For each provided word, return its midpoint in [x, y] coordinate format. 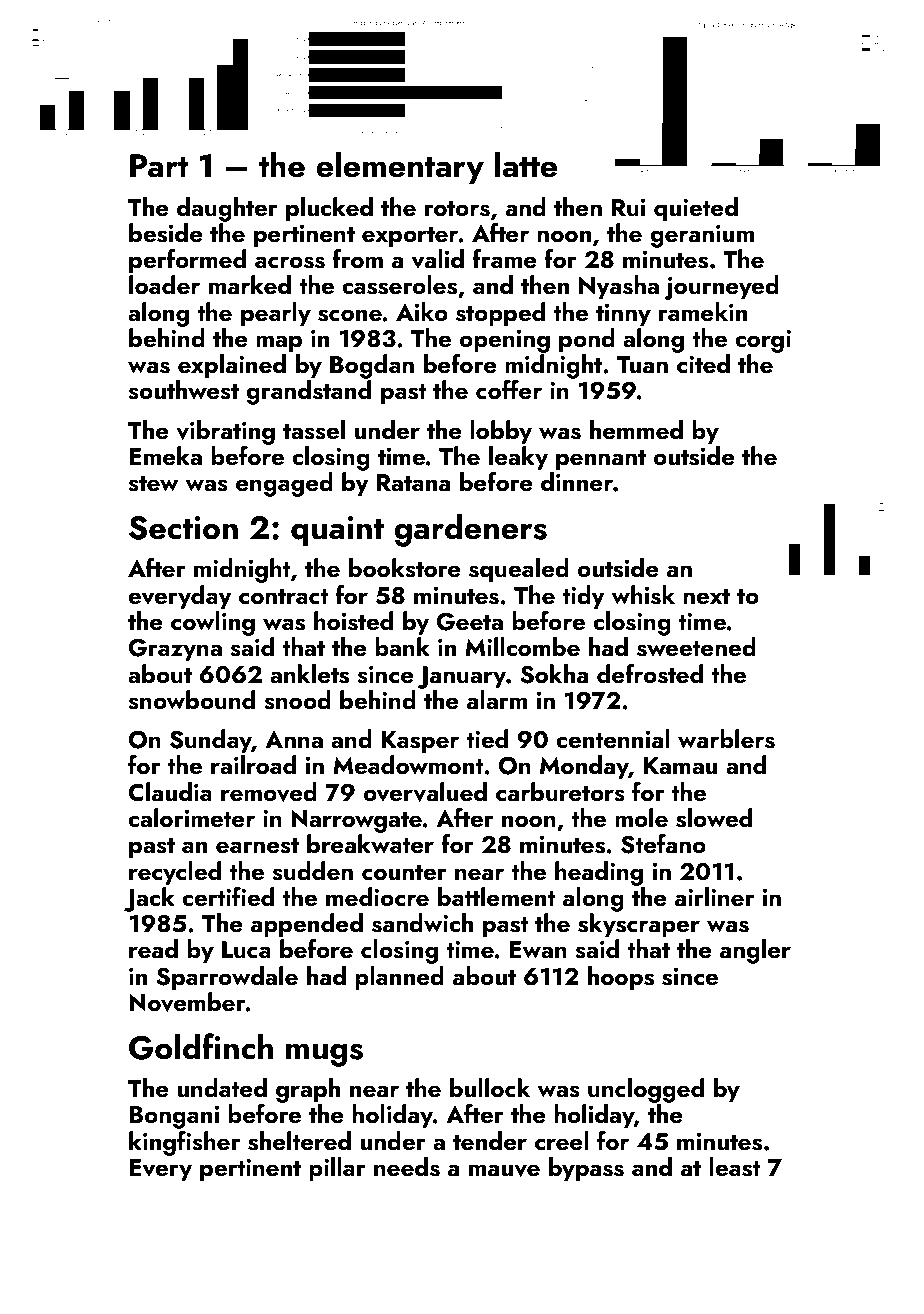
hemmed [636, 429]
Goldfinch [201, 1046]
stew [153, 484]
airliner [715, 896]
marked [250, 284]
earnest [257, 846]
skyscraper [639, 925]
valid [438, 259]
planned [399, 978]
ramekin [703, 311]
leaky [518, 458]
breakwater [370, 843]
